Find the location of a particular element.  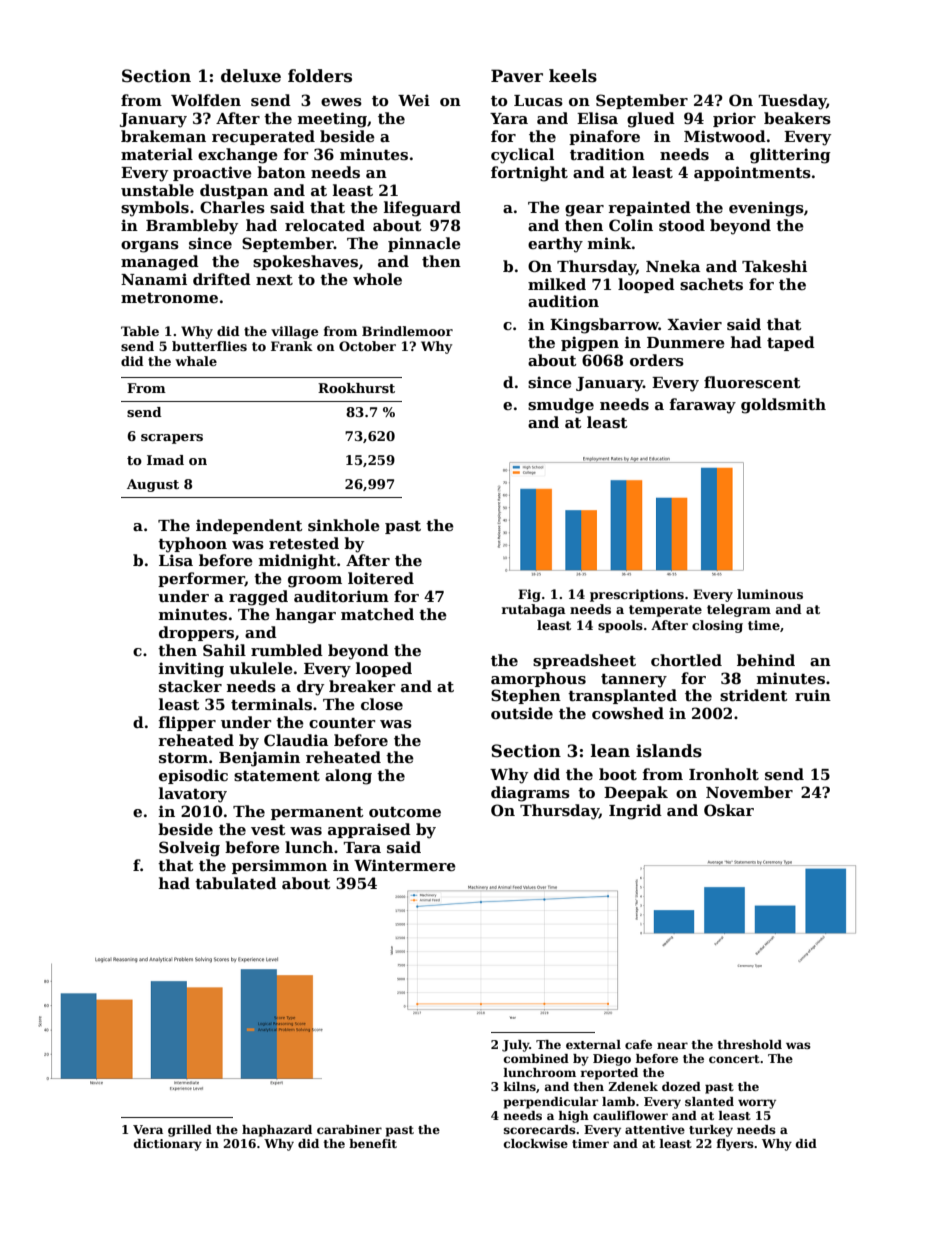

clockwise is located at coordinates (536, 1143).
